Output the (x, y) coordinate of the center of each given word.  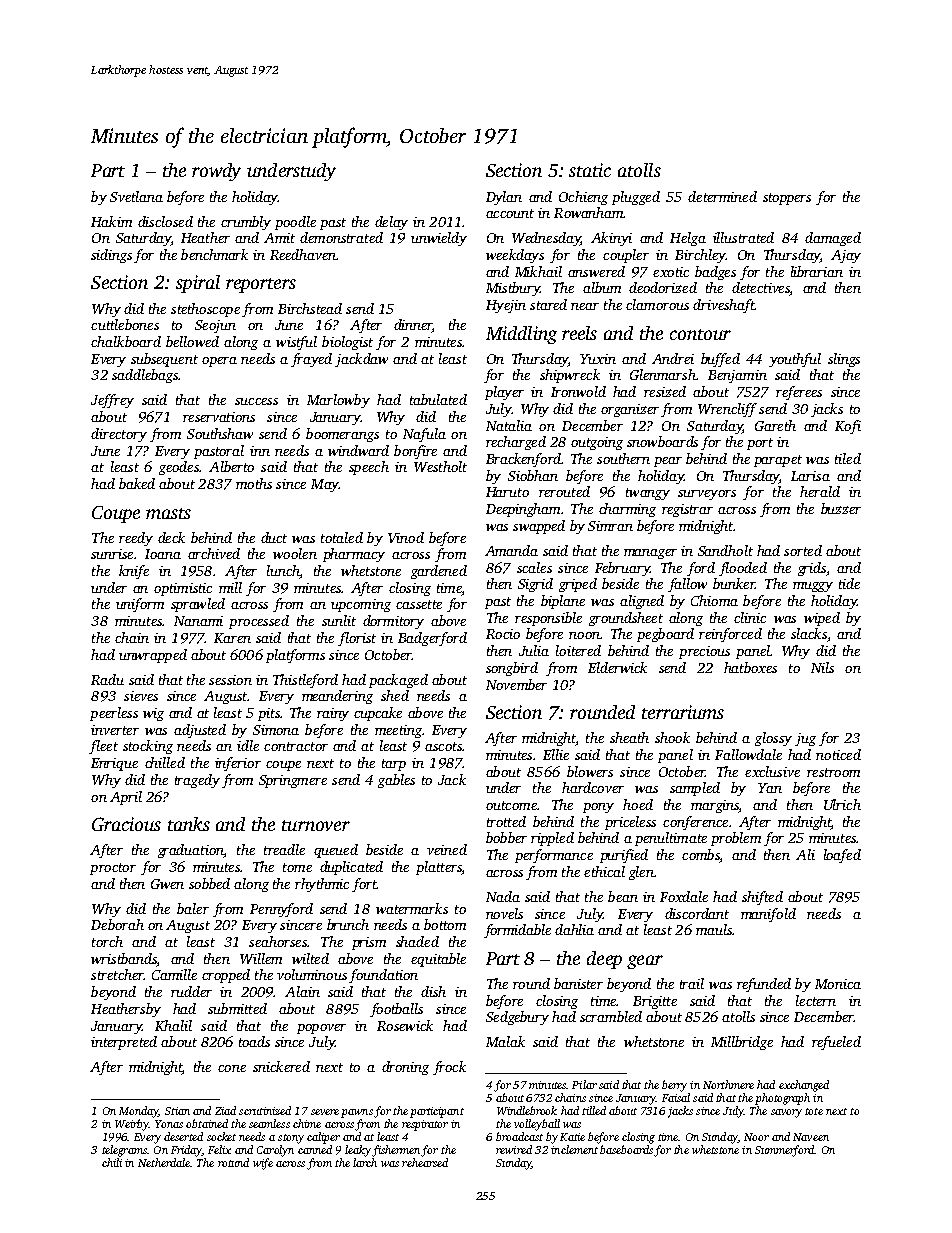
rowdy (216, 172)
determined (722, 196)
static (590, 170)
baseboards (626, 1149)
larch (365, 1162)
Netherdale (164, 1162)
